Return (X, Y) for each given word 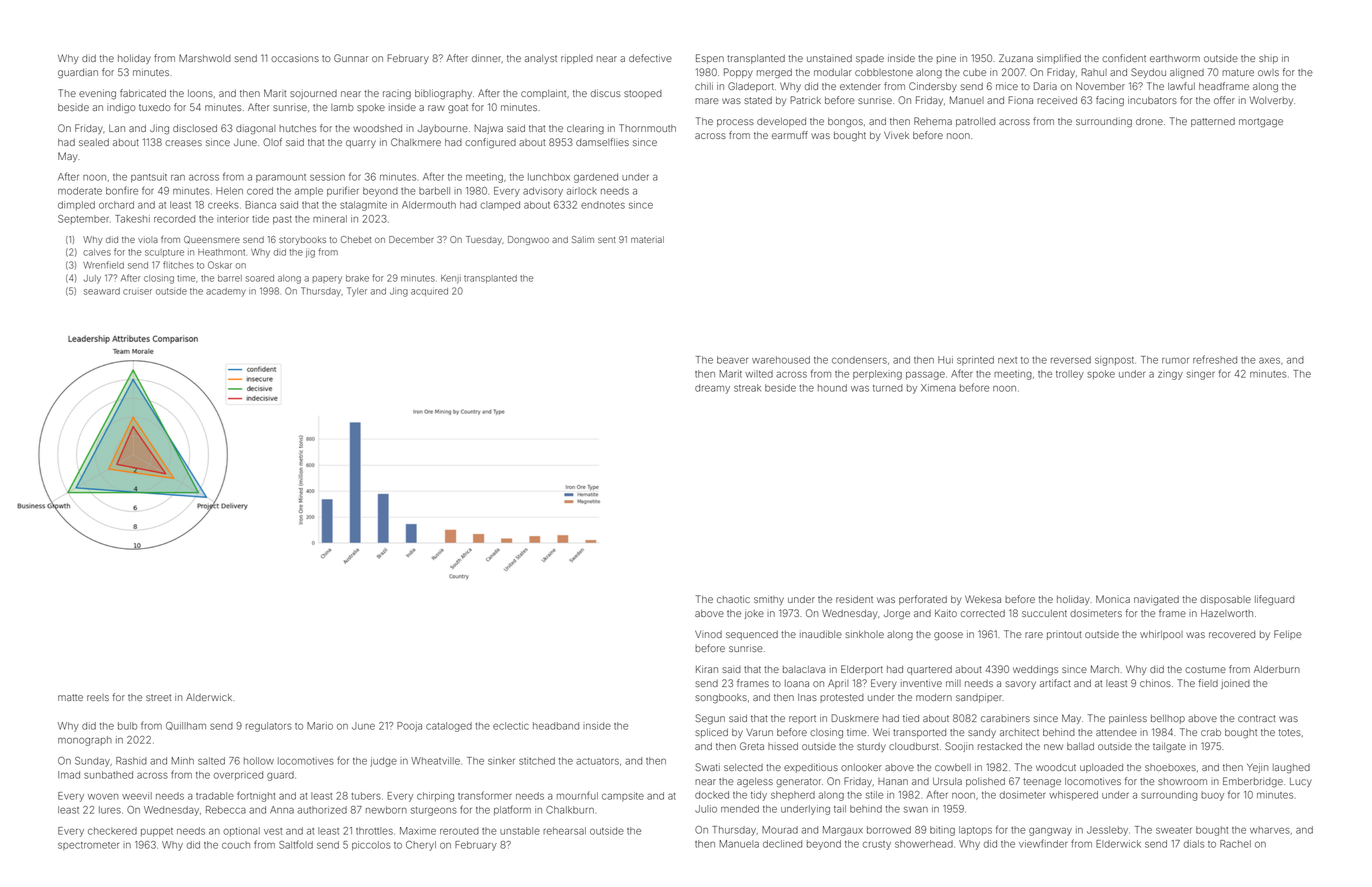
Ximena (938, 388)
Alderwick (209, 697)
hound (832, 388)
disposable (1225, 600)
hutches (297, 128)
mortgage (1261, 123)
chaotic (733, 599)
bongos (845, 123)
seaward (102, 291)
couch (236, 845)
